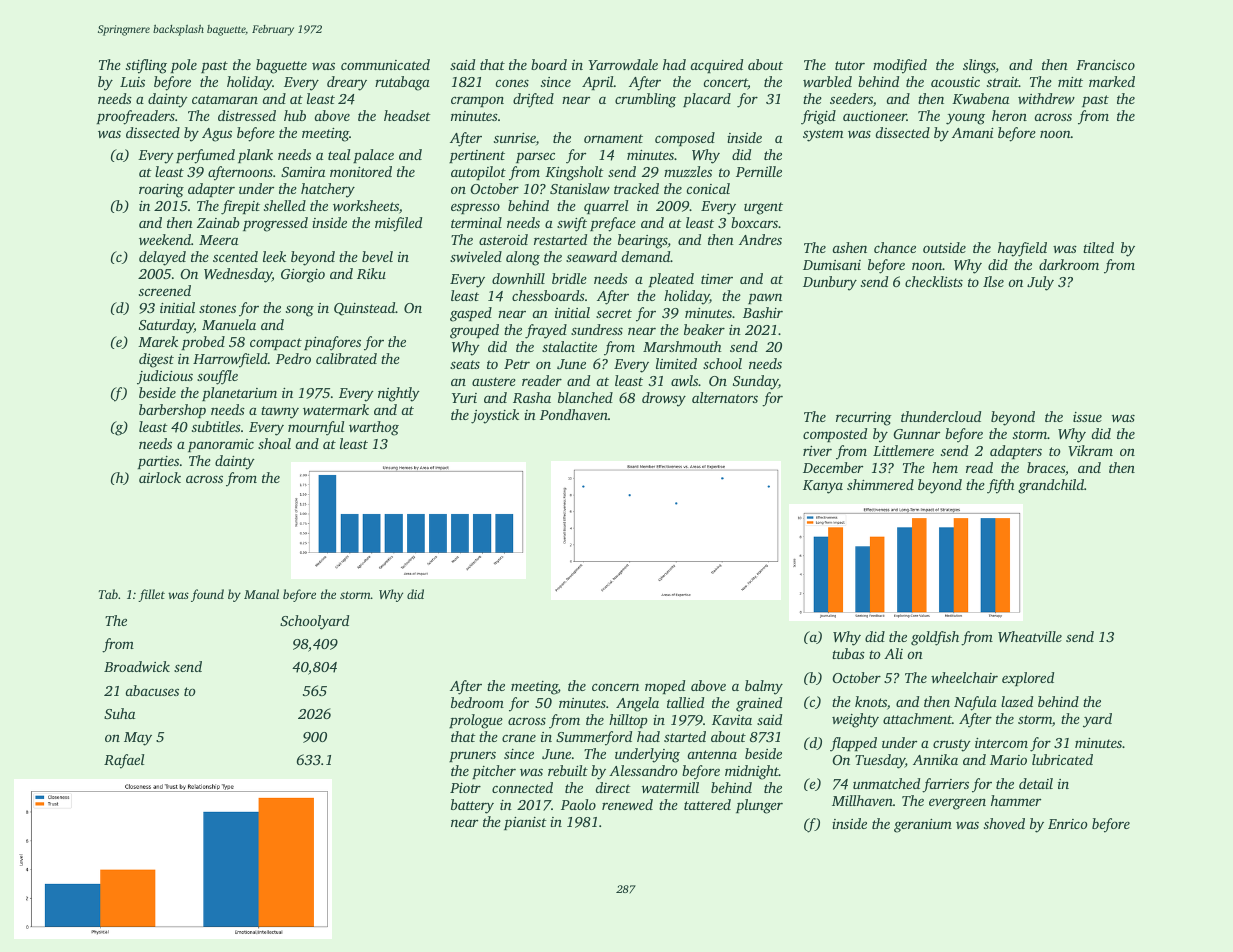 Image resolution: width=1233 pixels, height=952 pixels. I want to click on checklists, so click(934, 281).
